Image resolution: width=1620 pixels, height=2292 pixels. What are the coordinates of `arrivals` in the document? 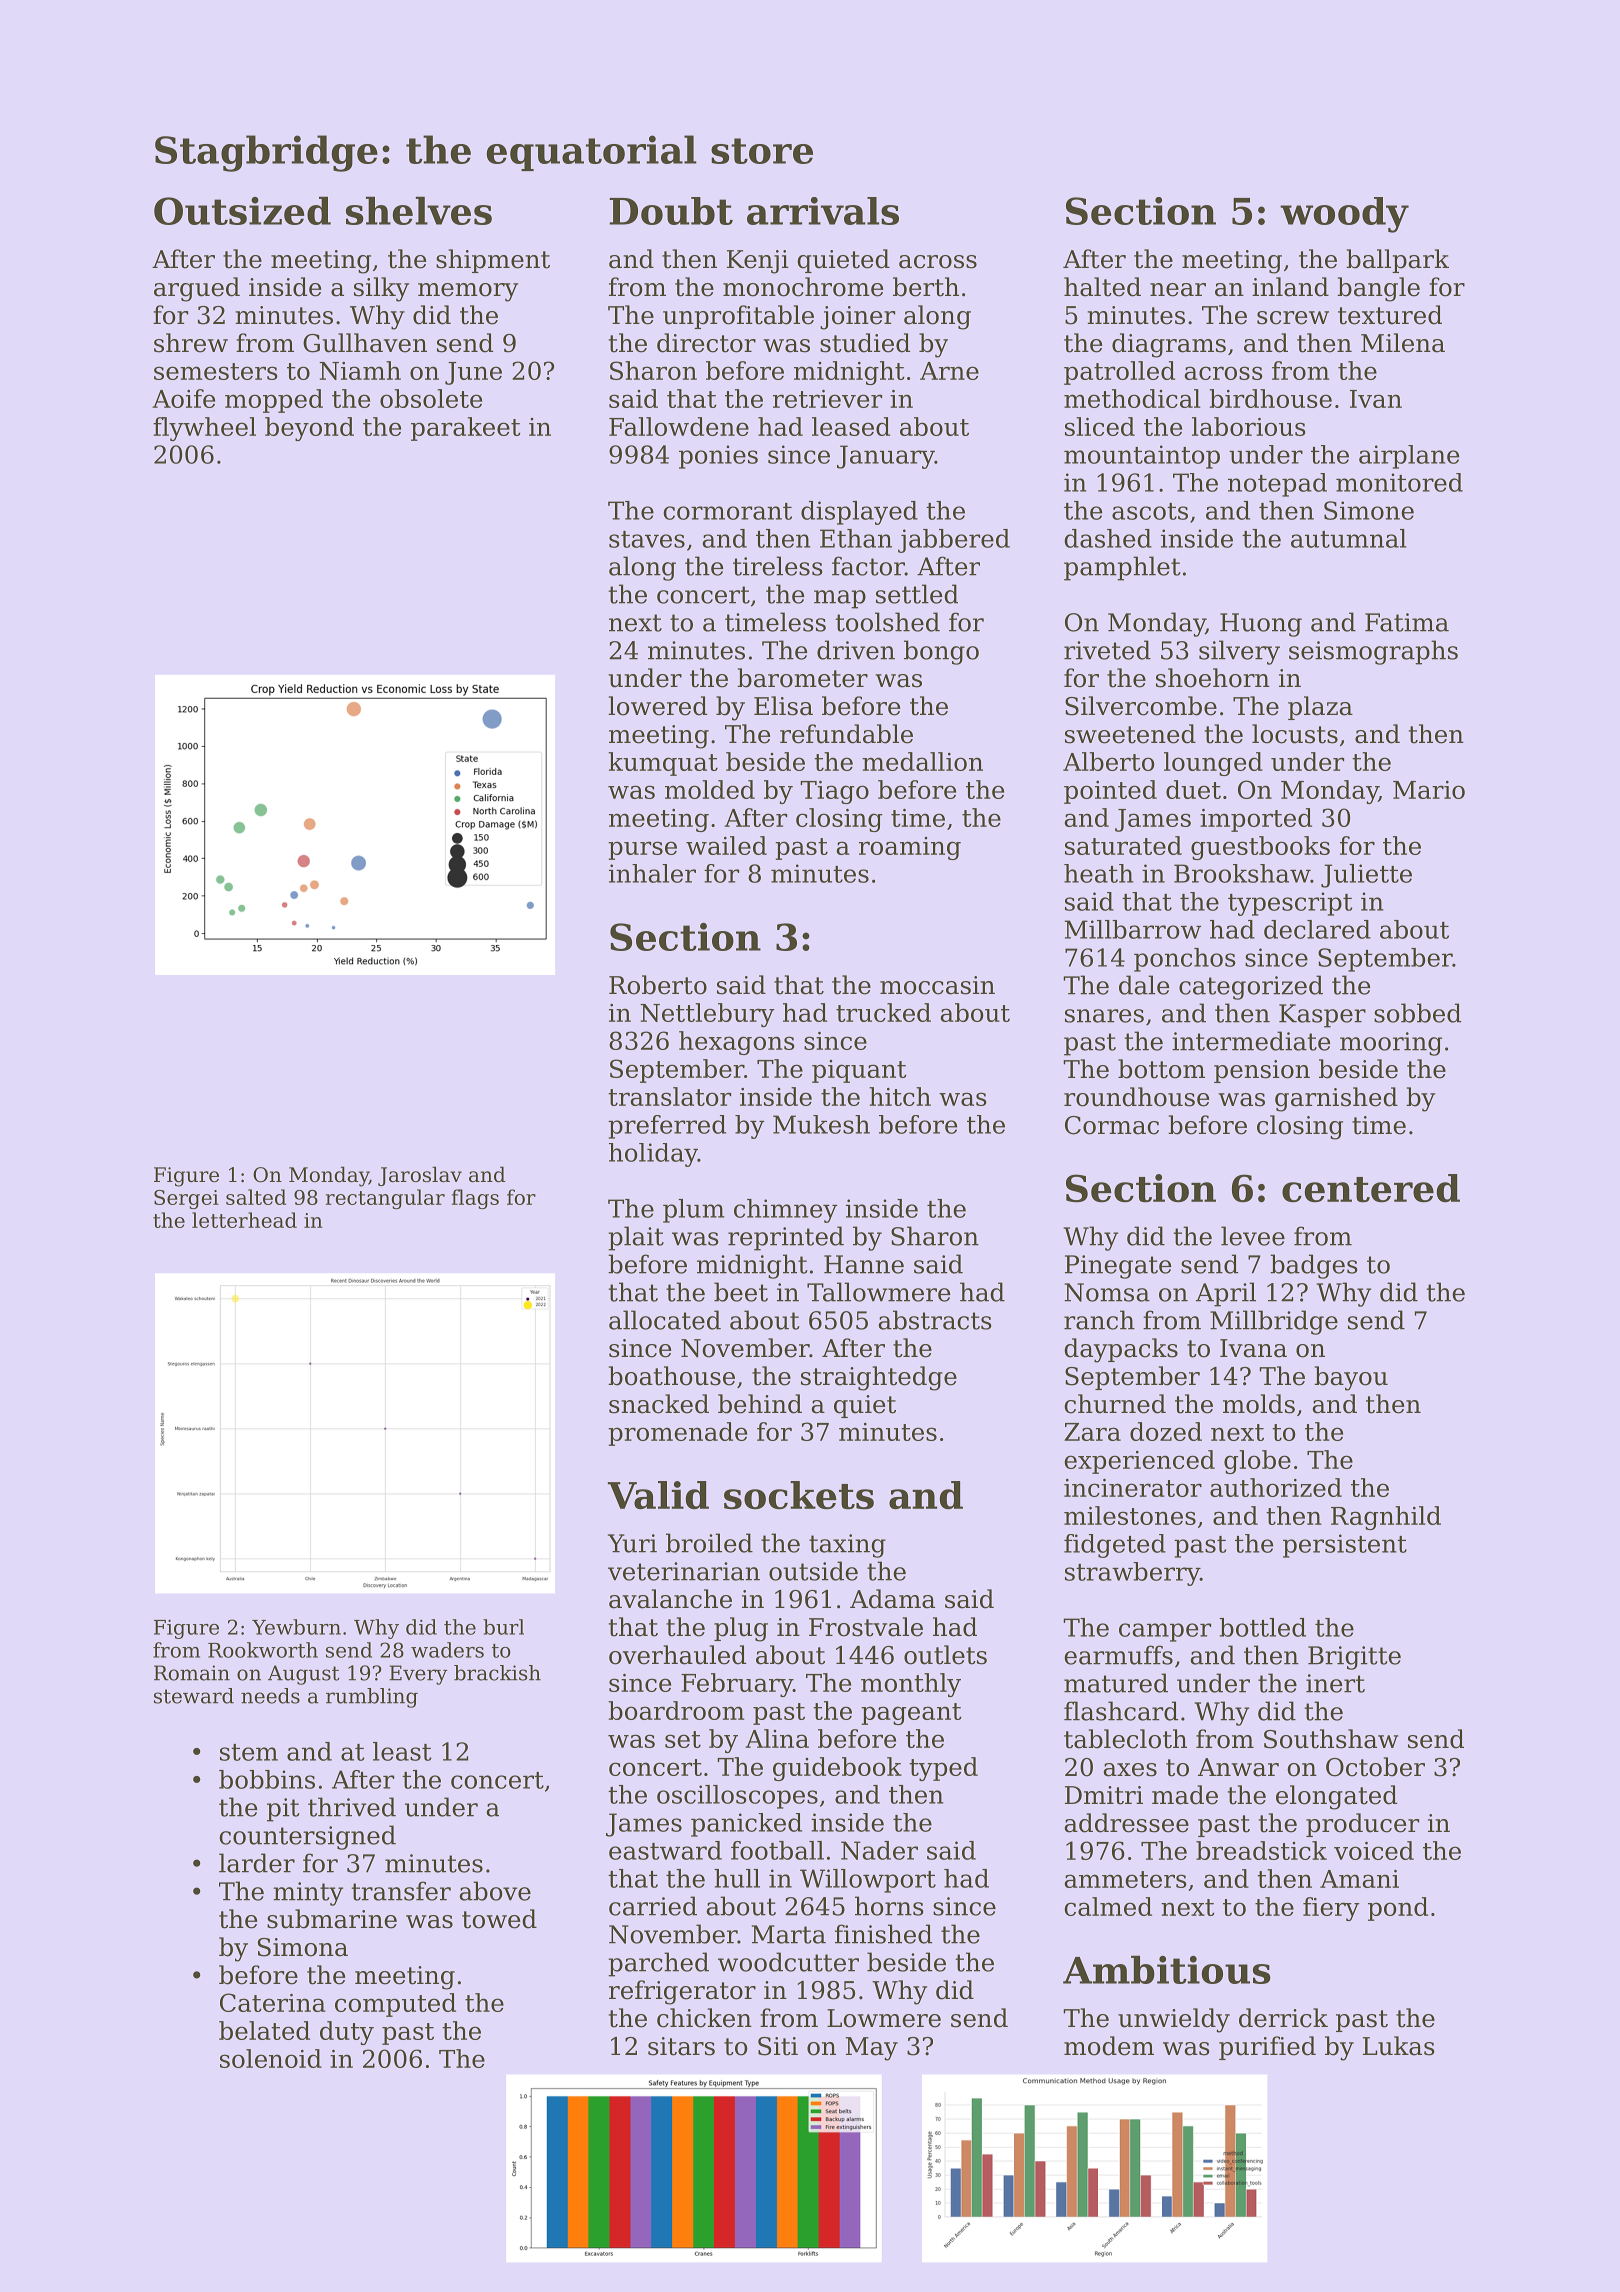 It's located at (823, 211).
